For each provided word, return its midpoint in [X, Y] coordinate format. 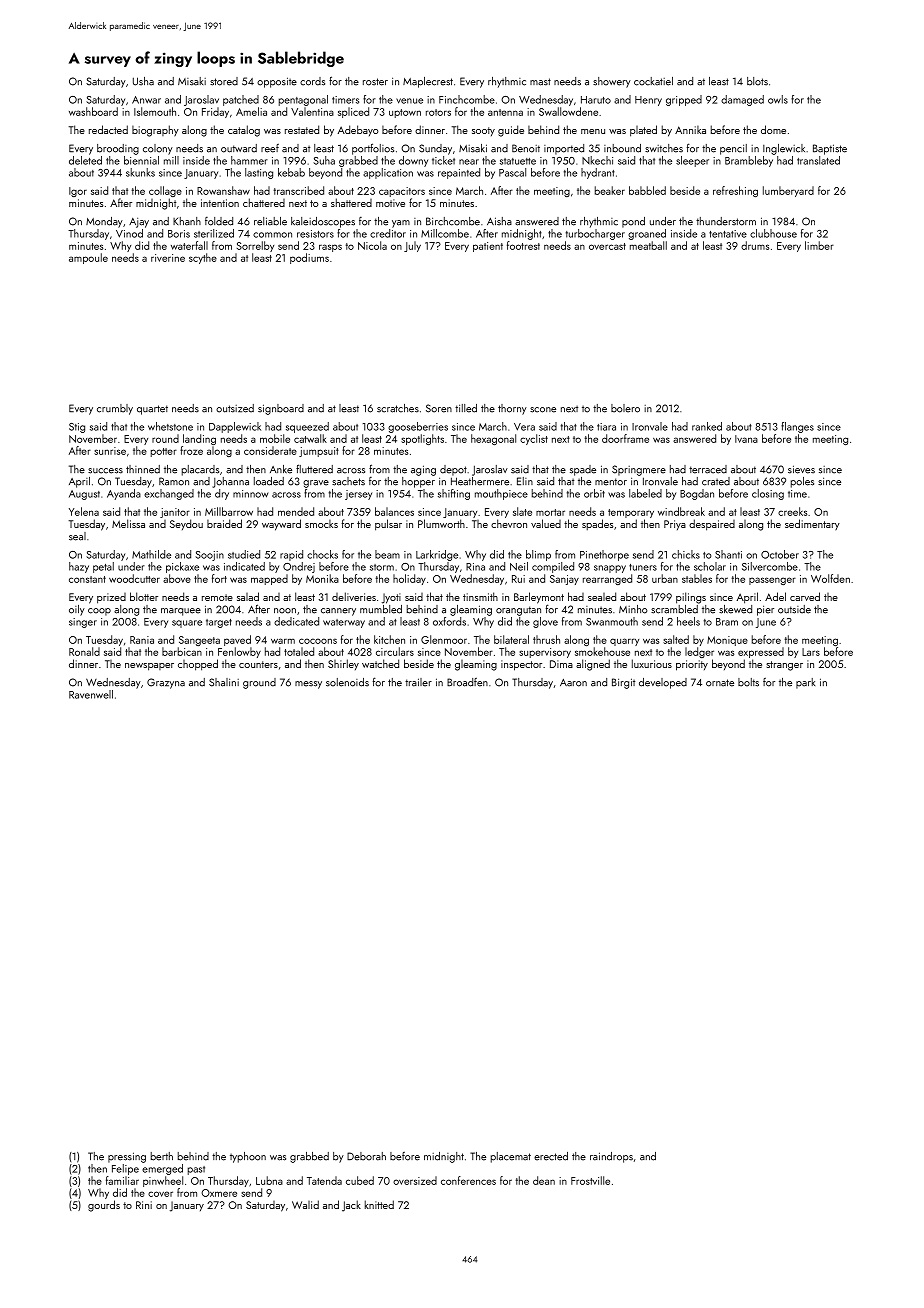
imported [564, 149]
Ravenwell [91, 694]
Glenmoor [444, 639]
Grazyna [166, 683]
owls [778, 99]
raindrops [611, 1157]
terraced [708, 469]
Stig [77, 428]
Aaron [573, 683]
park [805, 683]
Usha [143, 81]
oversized [415, 1180]
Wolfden [830, 578]
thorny [512, 409]
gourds [104, 1206]
